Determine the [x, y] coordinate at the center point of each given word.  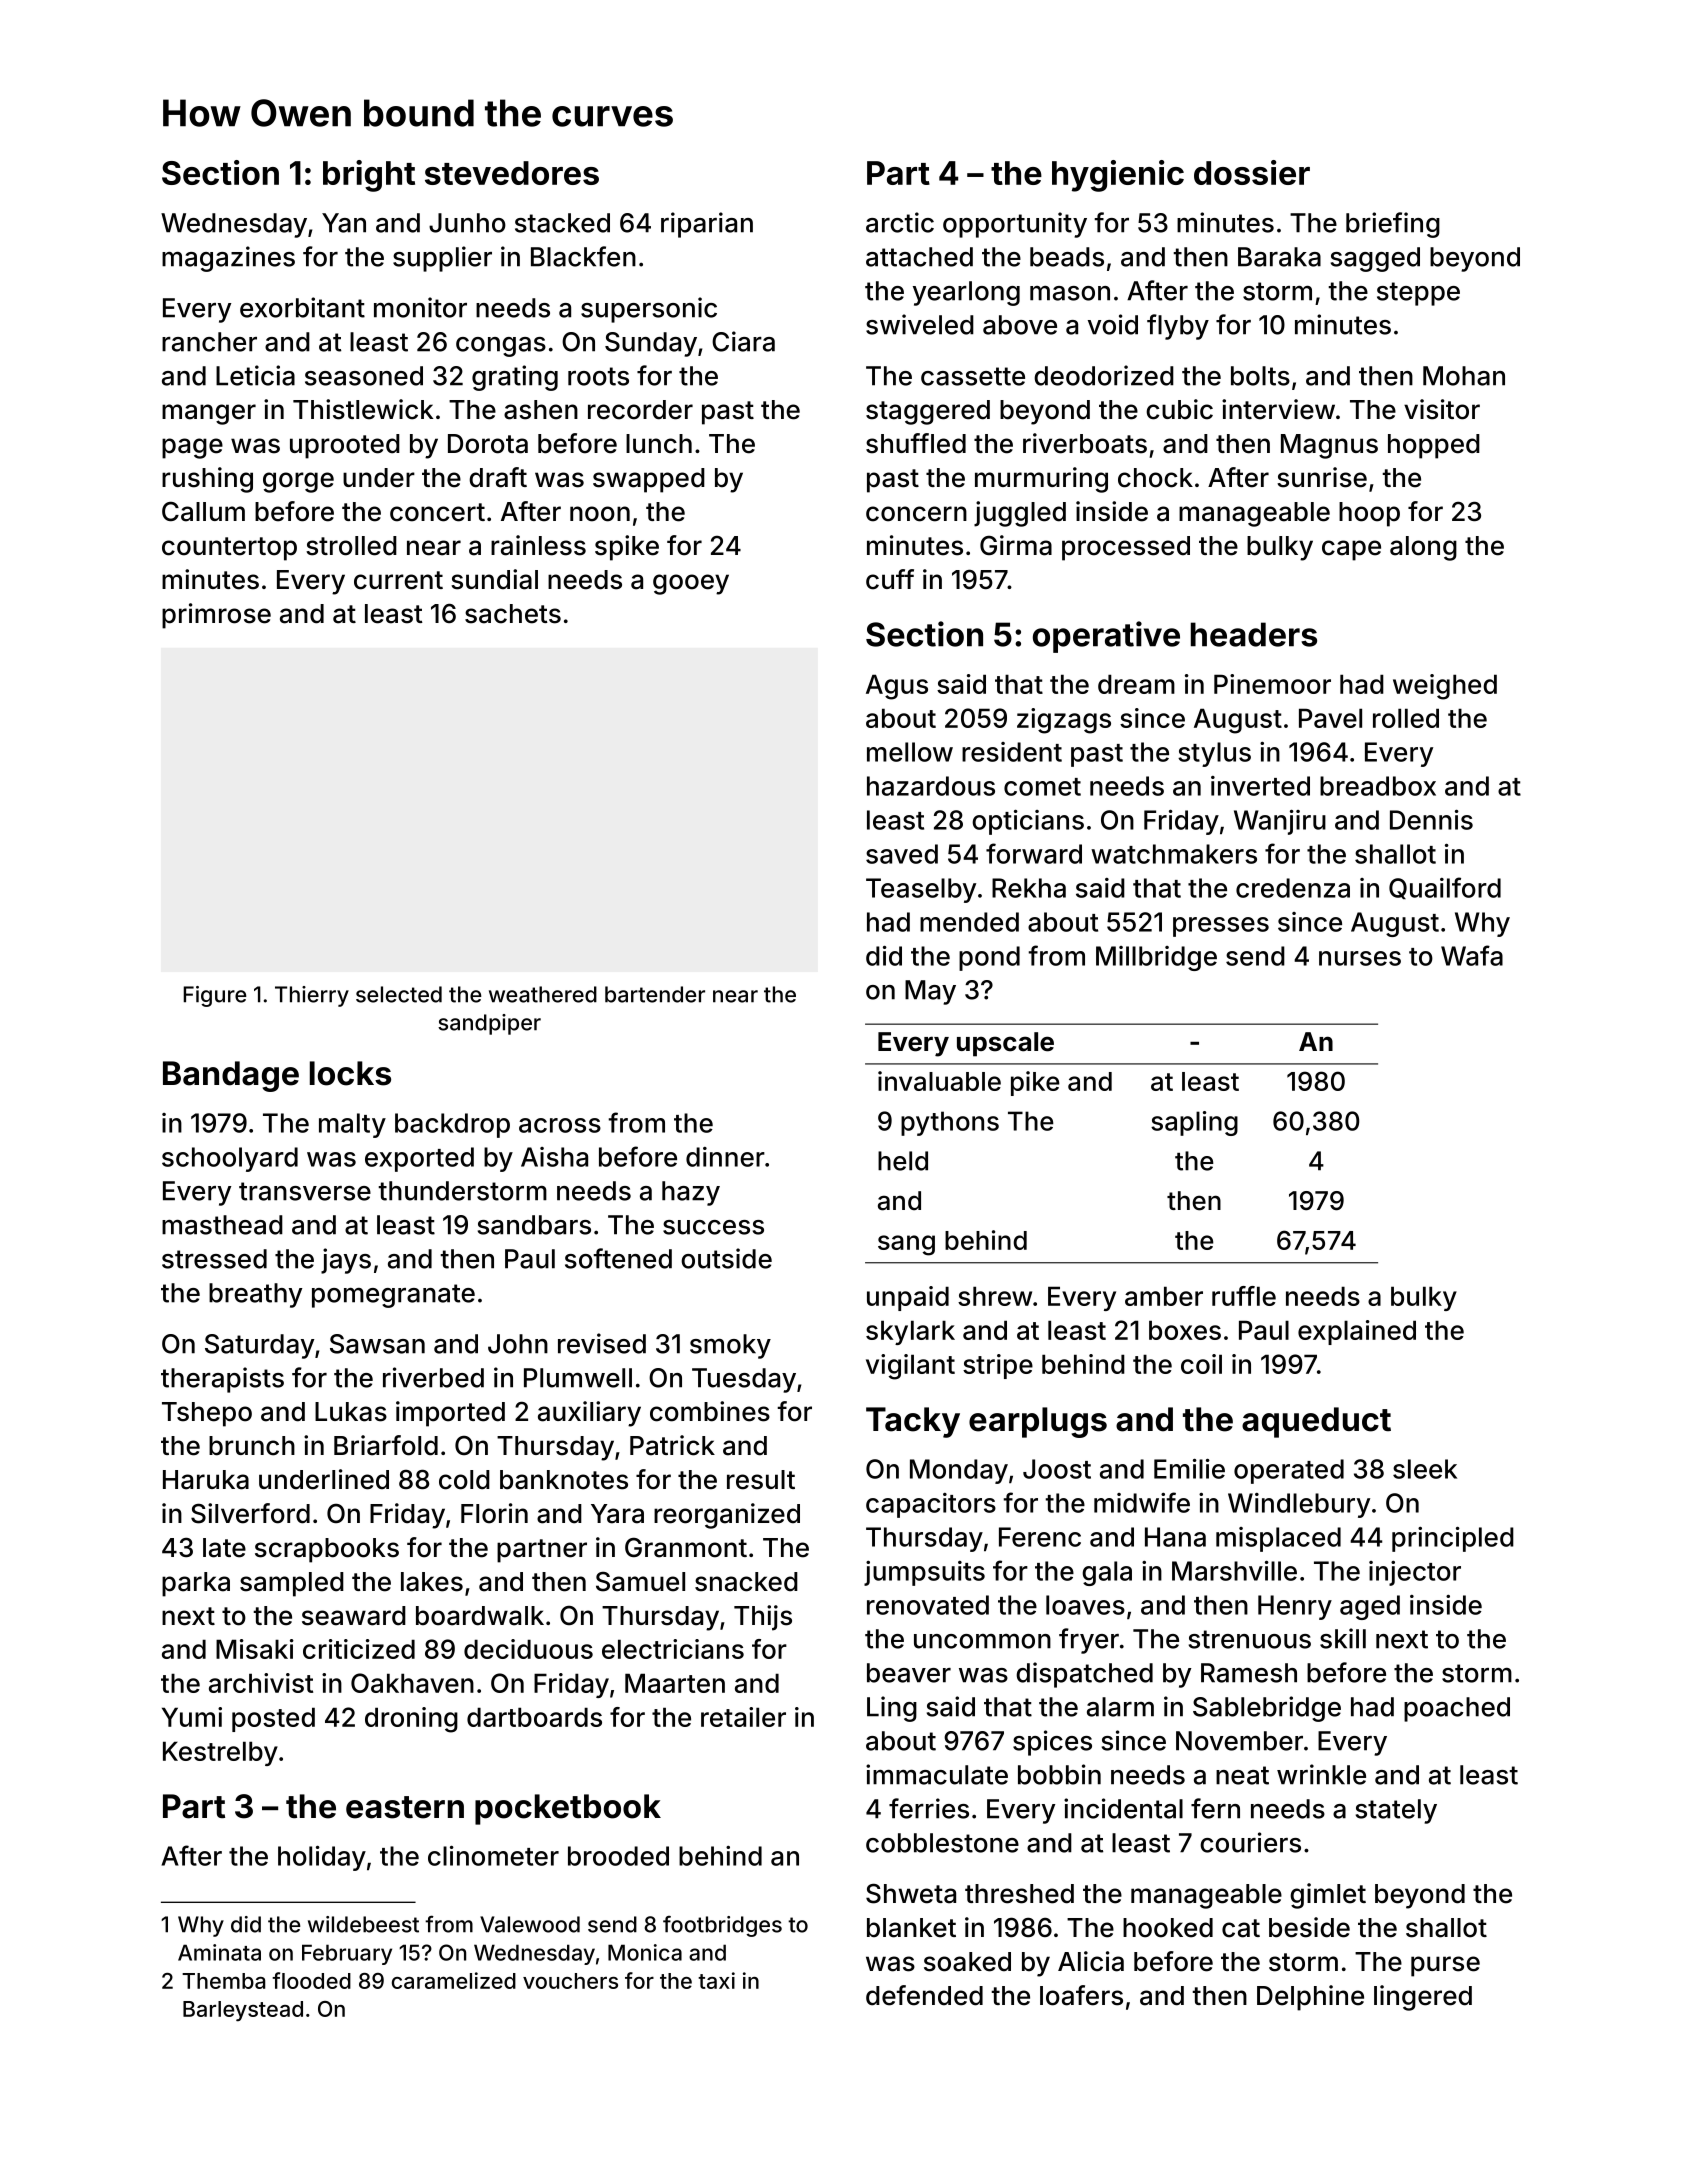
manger [209, 414]
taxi [716, 1980]
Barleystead [243, 2011]
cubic [1179, 409]
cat [1241, 1928]
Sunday [651, 344]
